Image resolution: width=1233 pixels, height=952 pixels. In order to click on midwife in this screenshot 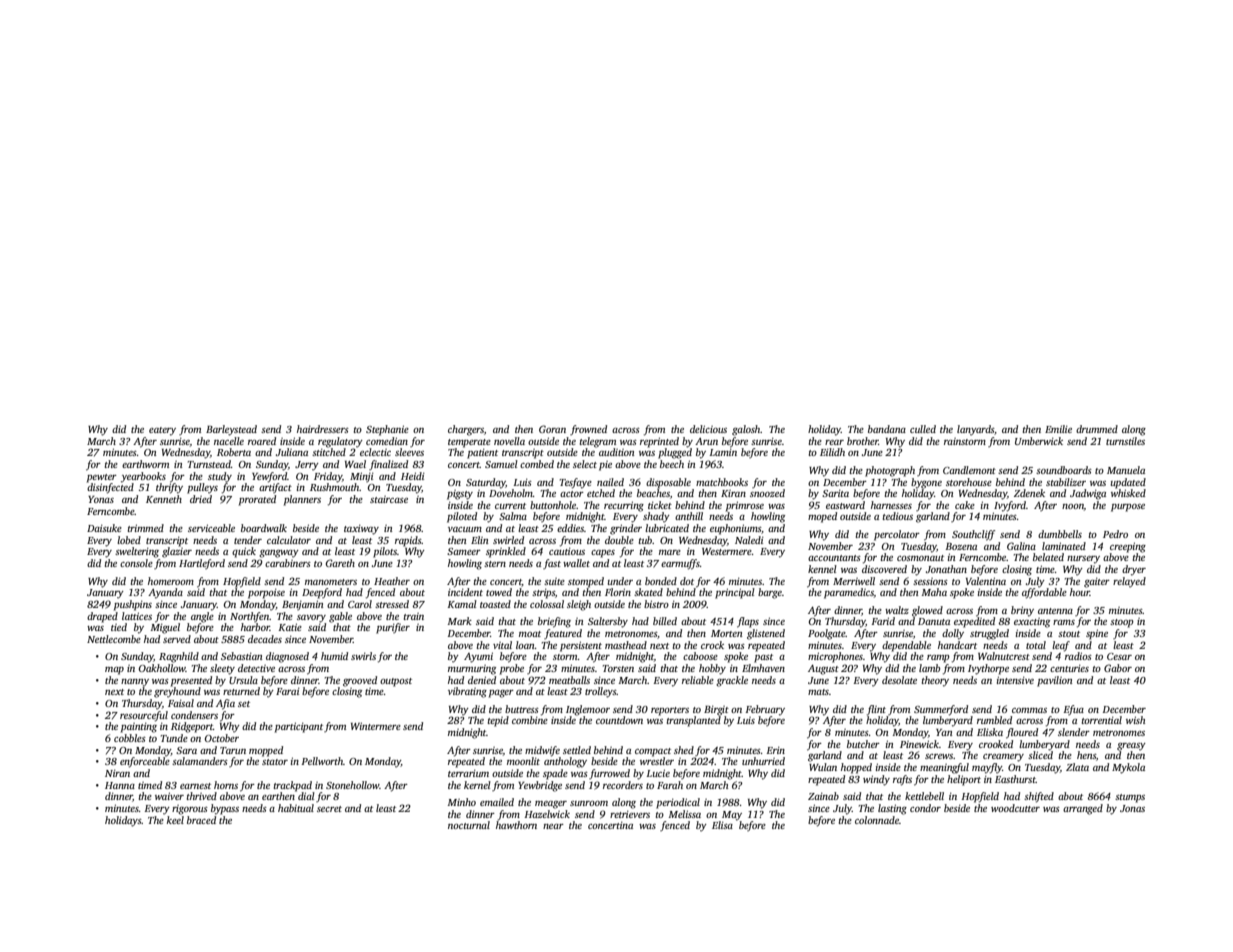, I will do `click(542, 751)`.
